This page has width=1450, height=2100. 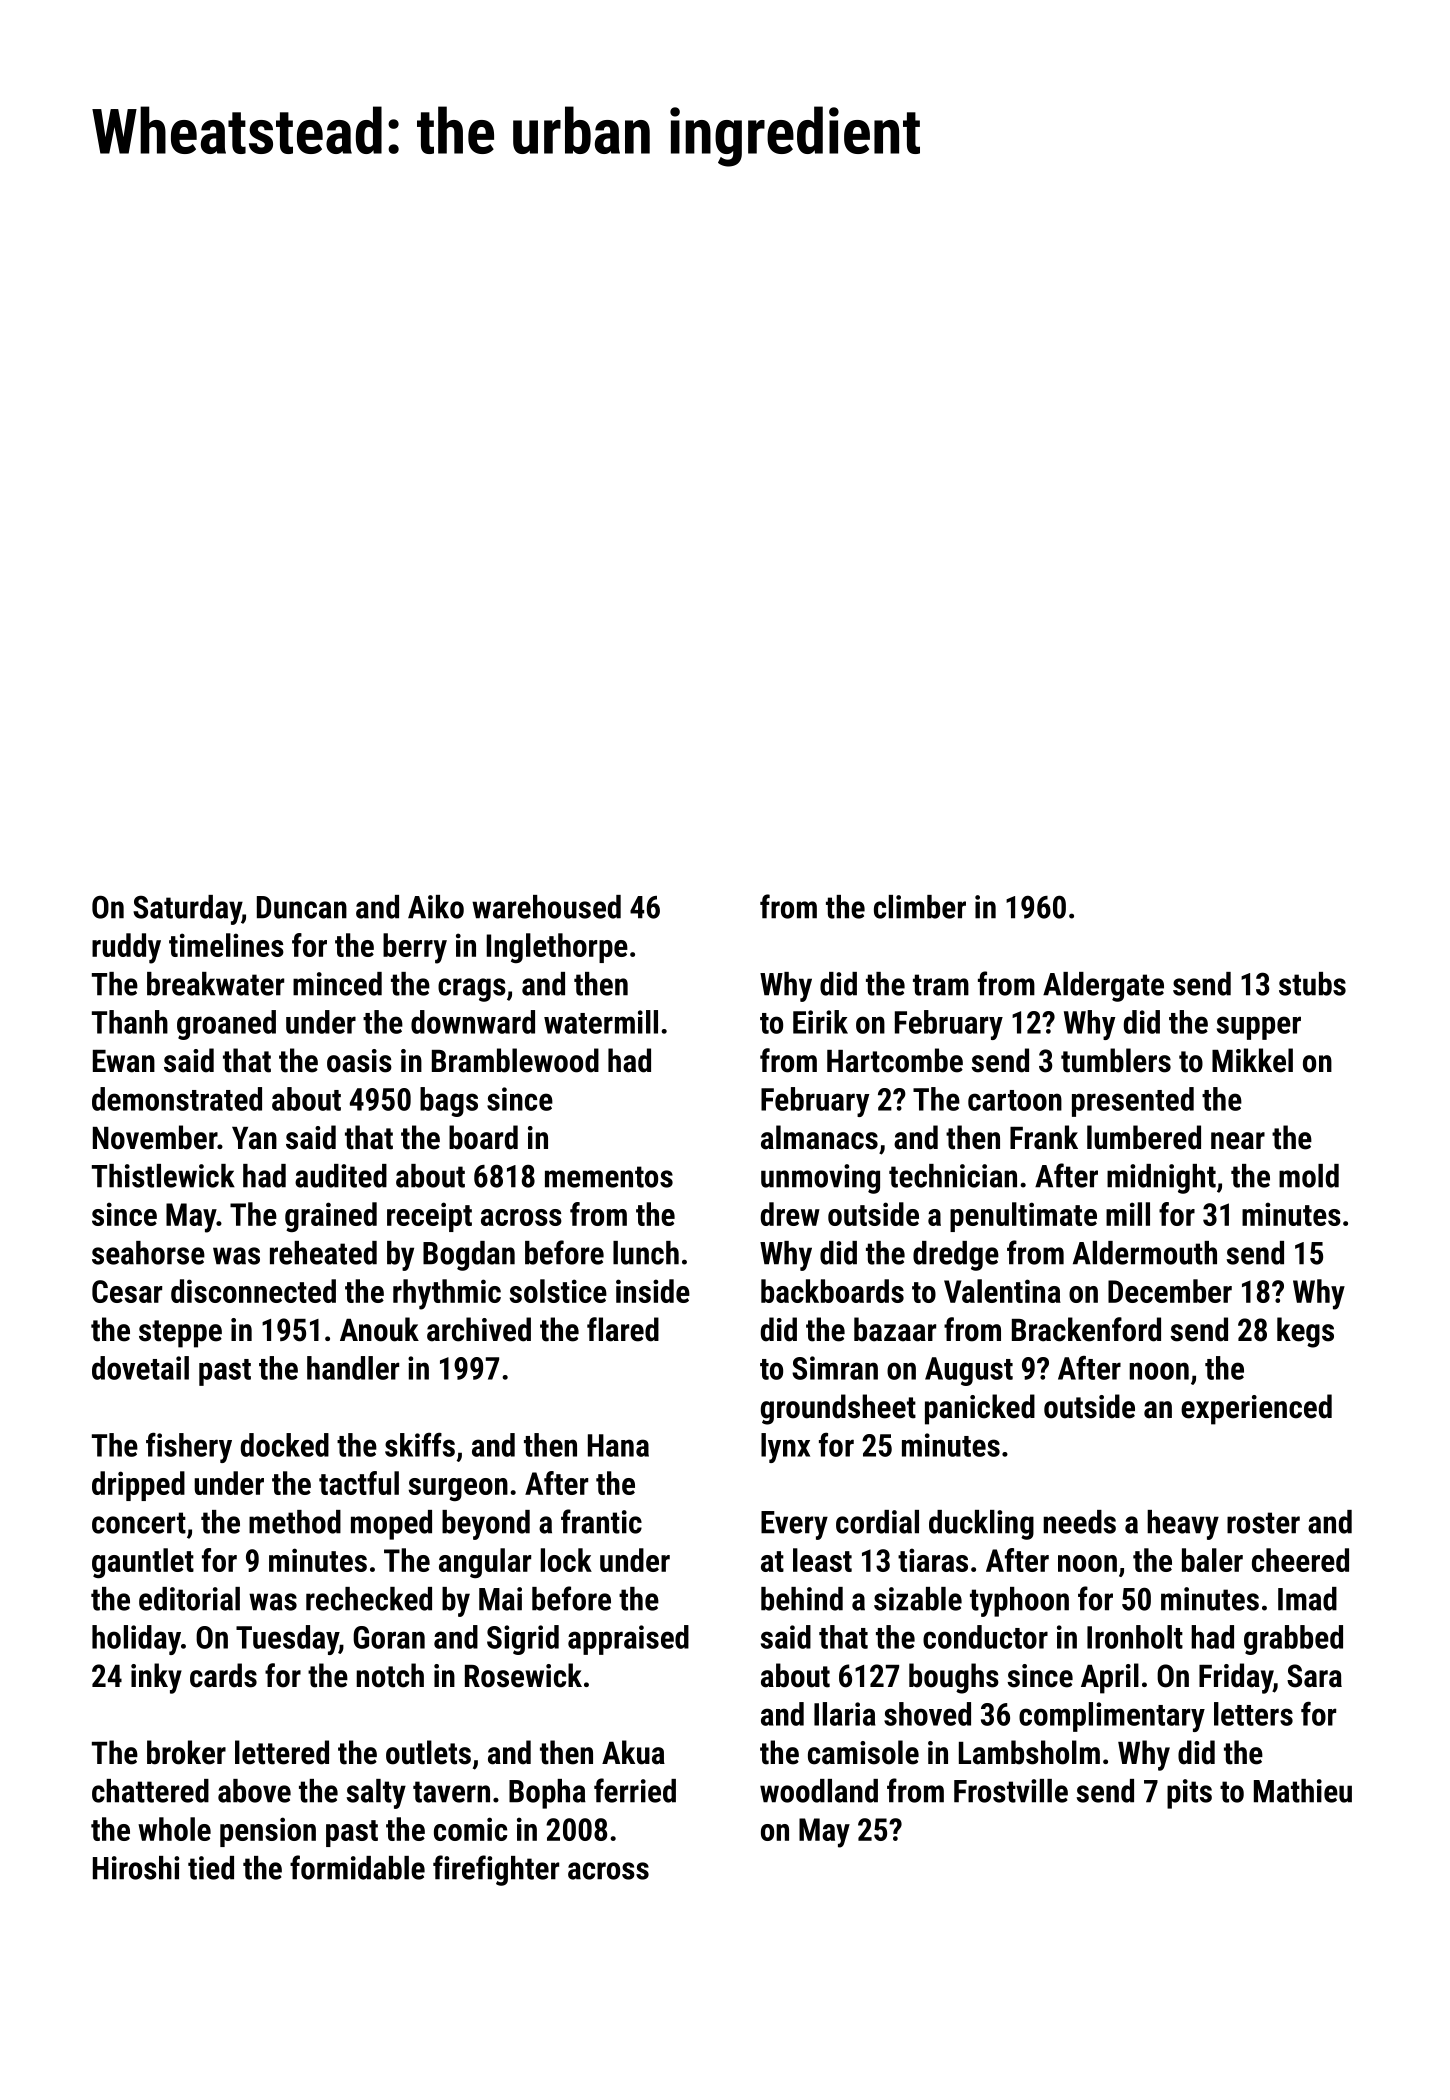 What do you see at coordinates (187, 910) in the page?
I see `Saturday` at bounding box center [187, 910].
